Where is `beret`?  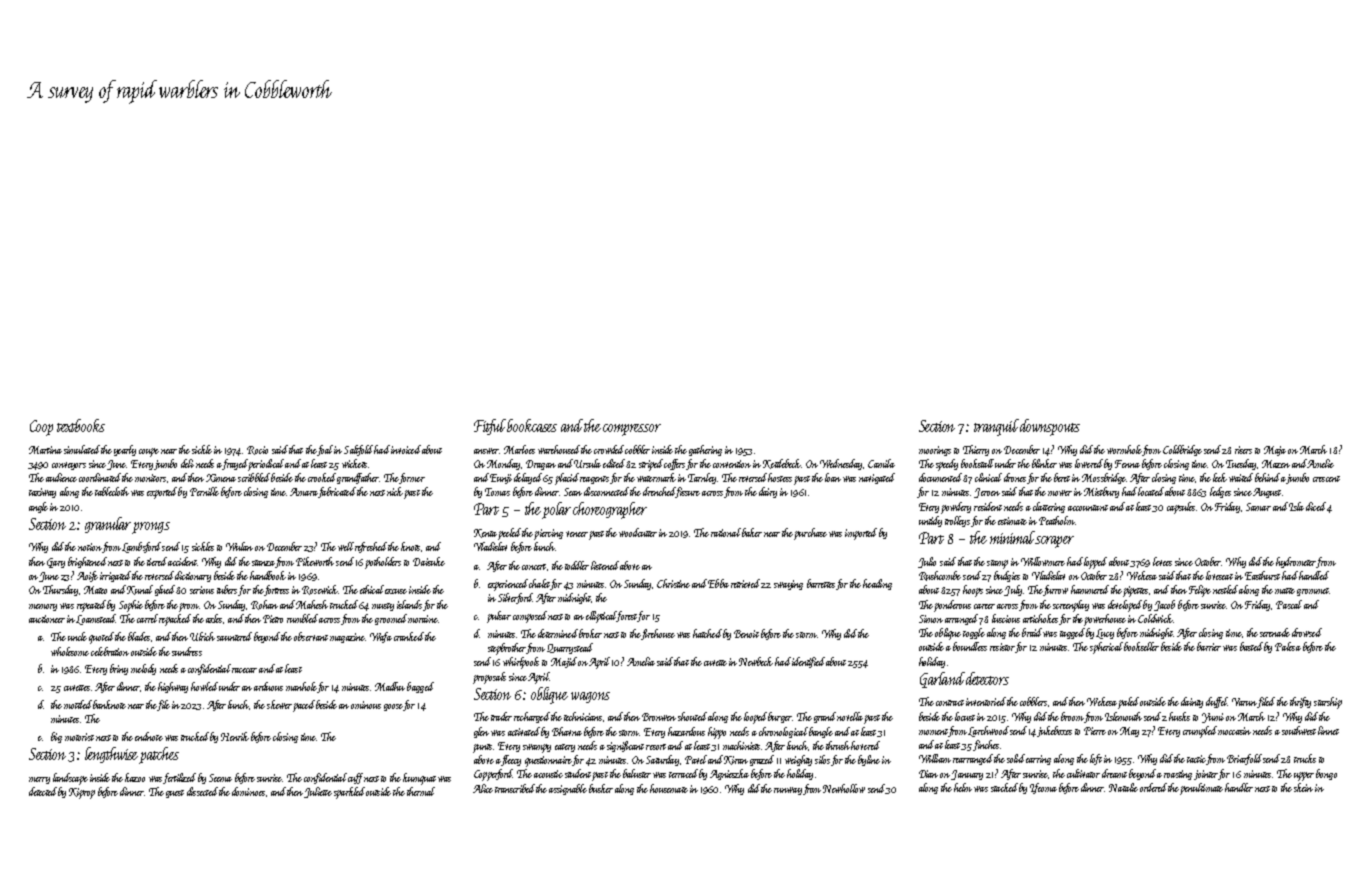 beret is located at coordinates (1062, 477).
